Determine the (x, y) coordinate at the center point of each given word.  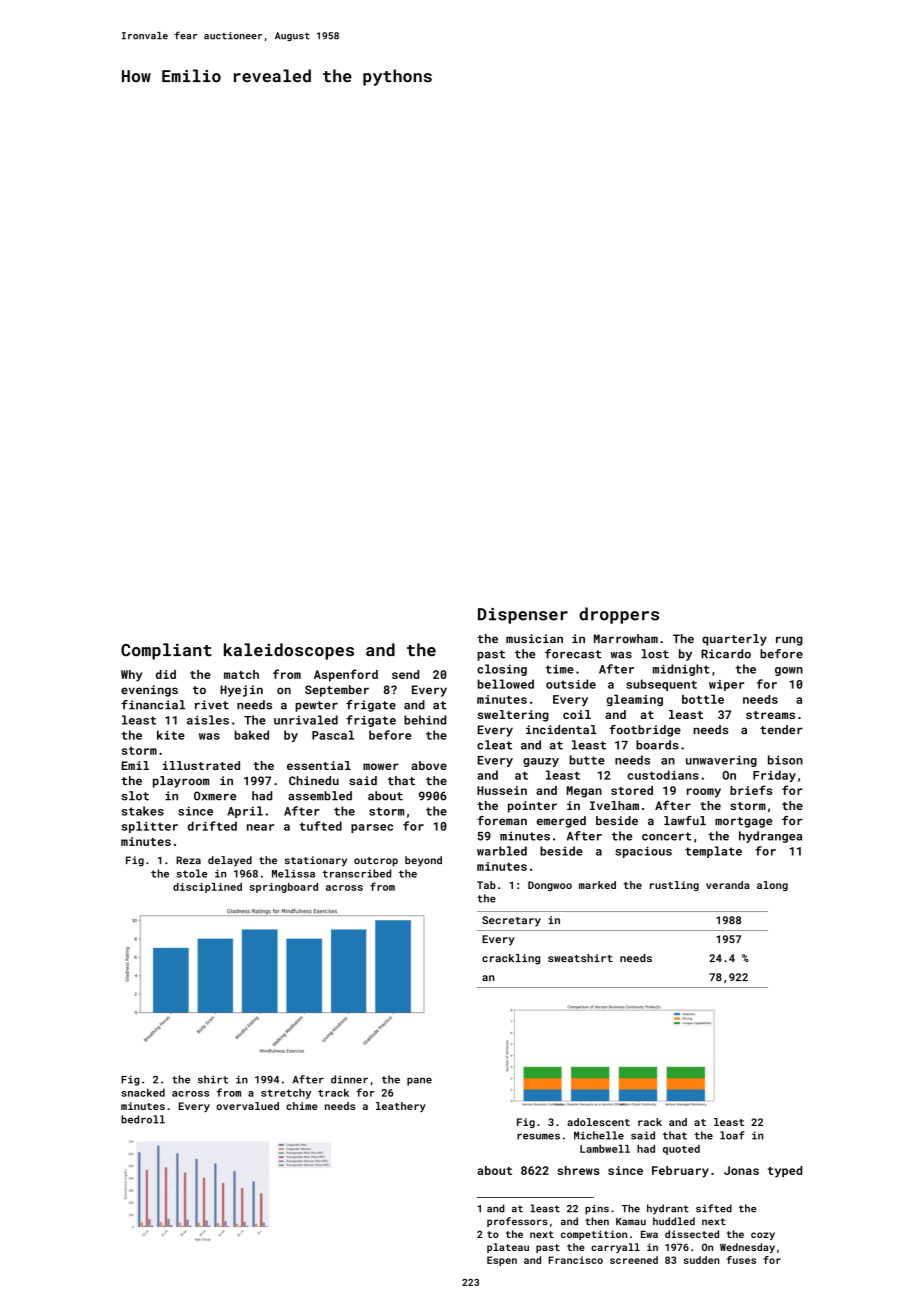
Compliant (166, 651)
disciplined (207, 888)
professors (517, 1222)
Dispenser (523, 616)
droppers (619, 615)
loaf (732, 1135)
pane (419, 1081)
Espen (502, 1261)
